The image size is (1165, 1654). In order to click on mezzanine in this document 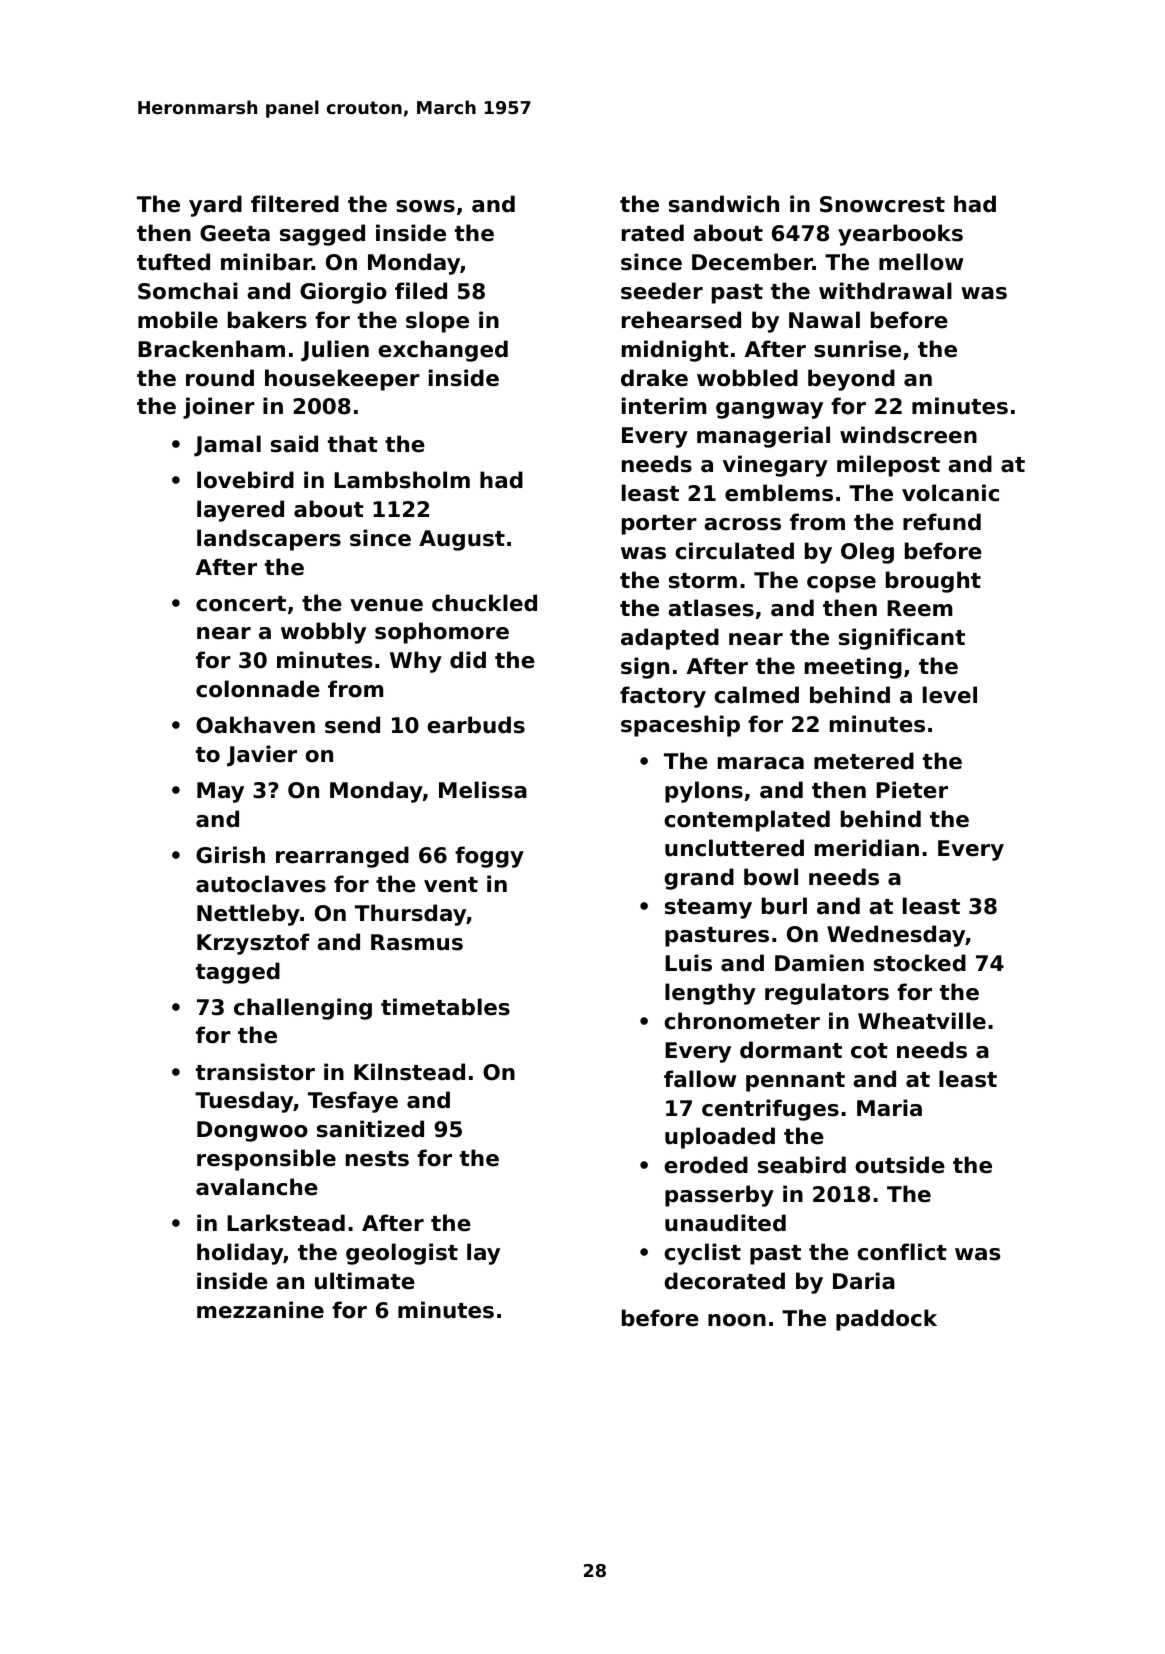, I will do `click(260, 1310)`.
